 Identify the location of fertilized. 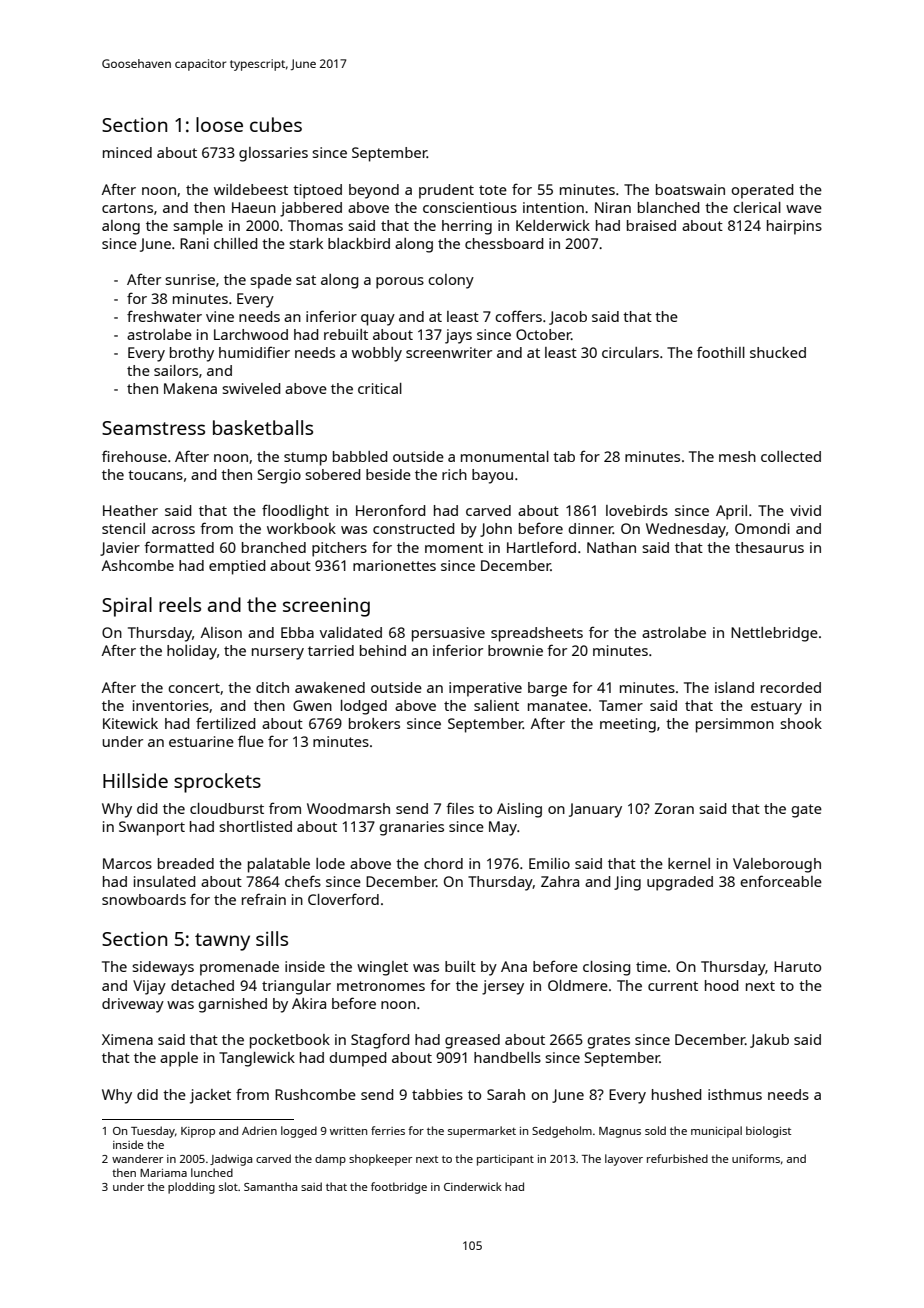
(225, 723).
